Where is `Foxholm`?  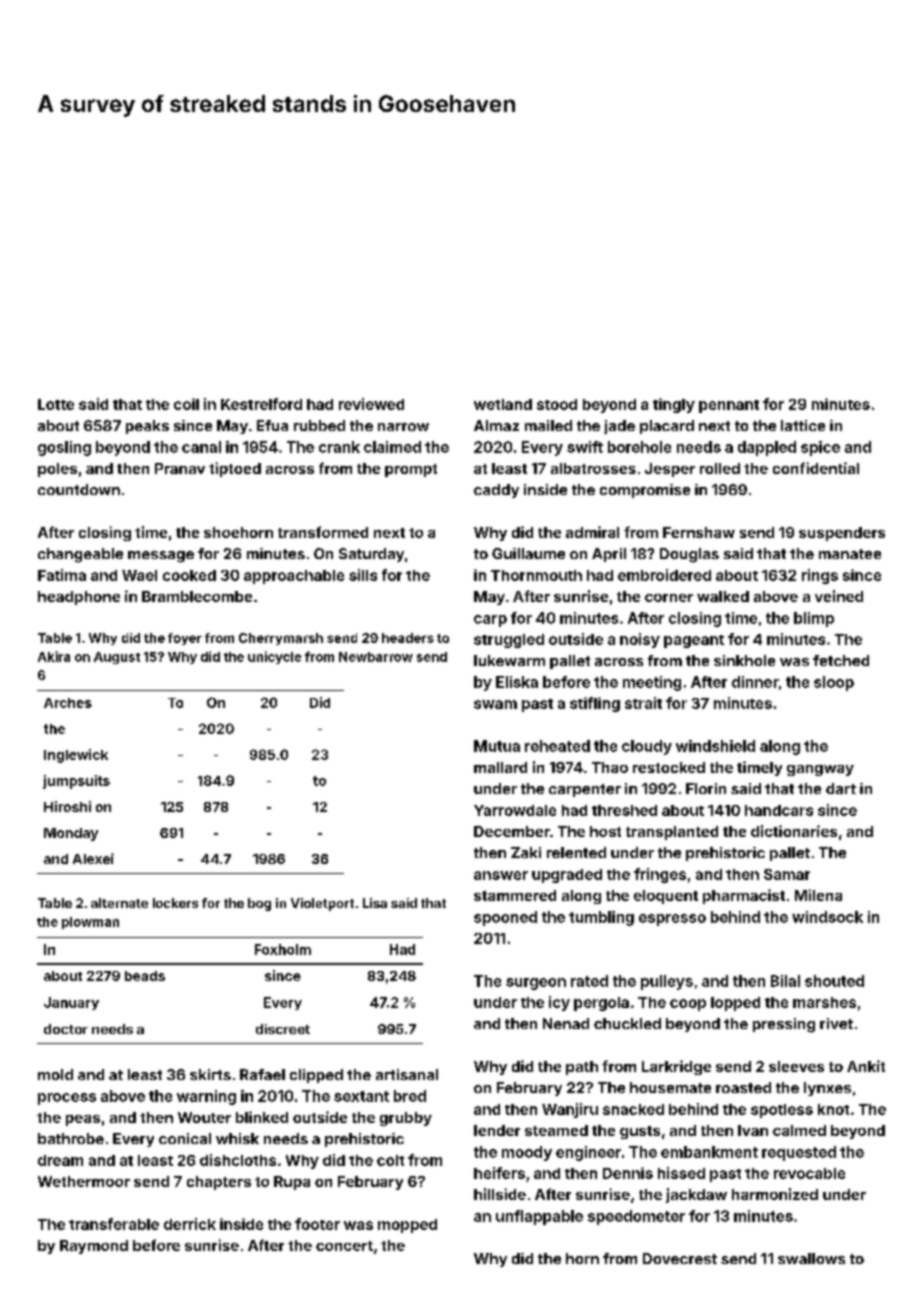
Foxholm is located at coordinates (283, 949).
